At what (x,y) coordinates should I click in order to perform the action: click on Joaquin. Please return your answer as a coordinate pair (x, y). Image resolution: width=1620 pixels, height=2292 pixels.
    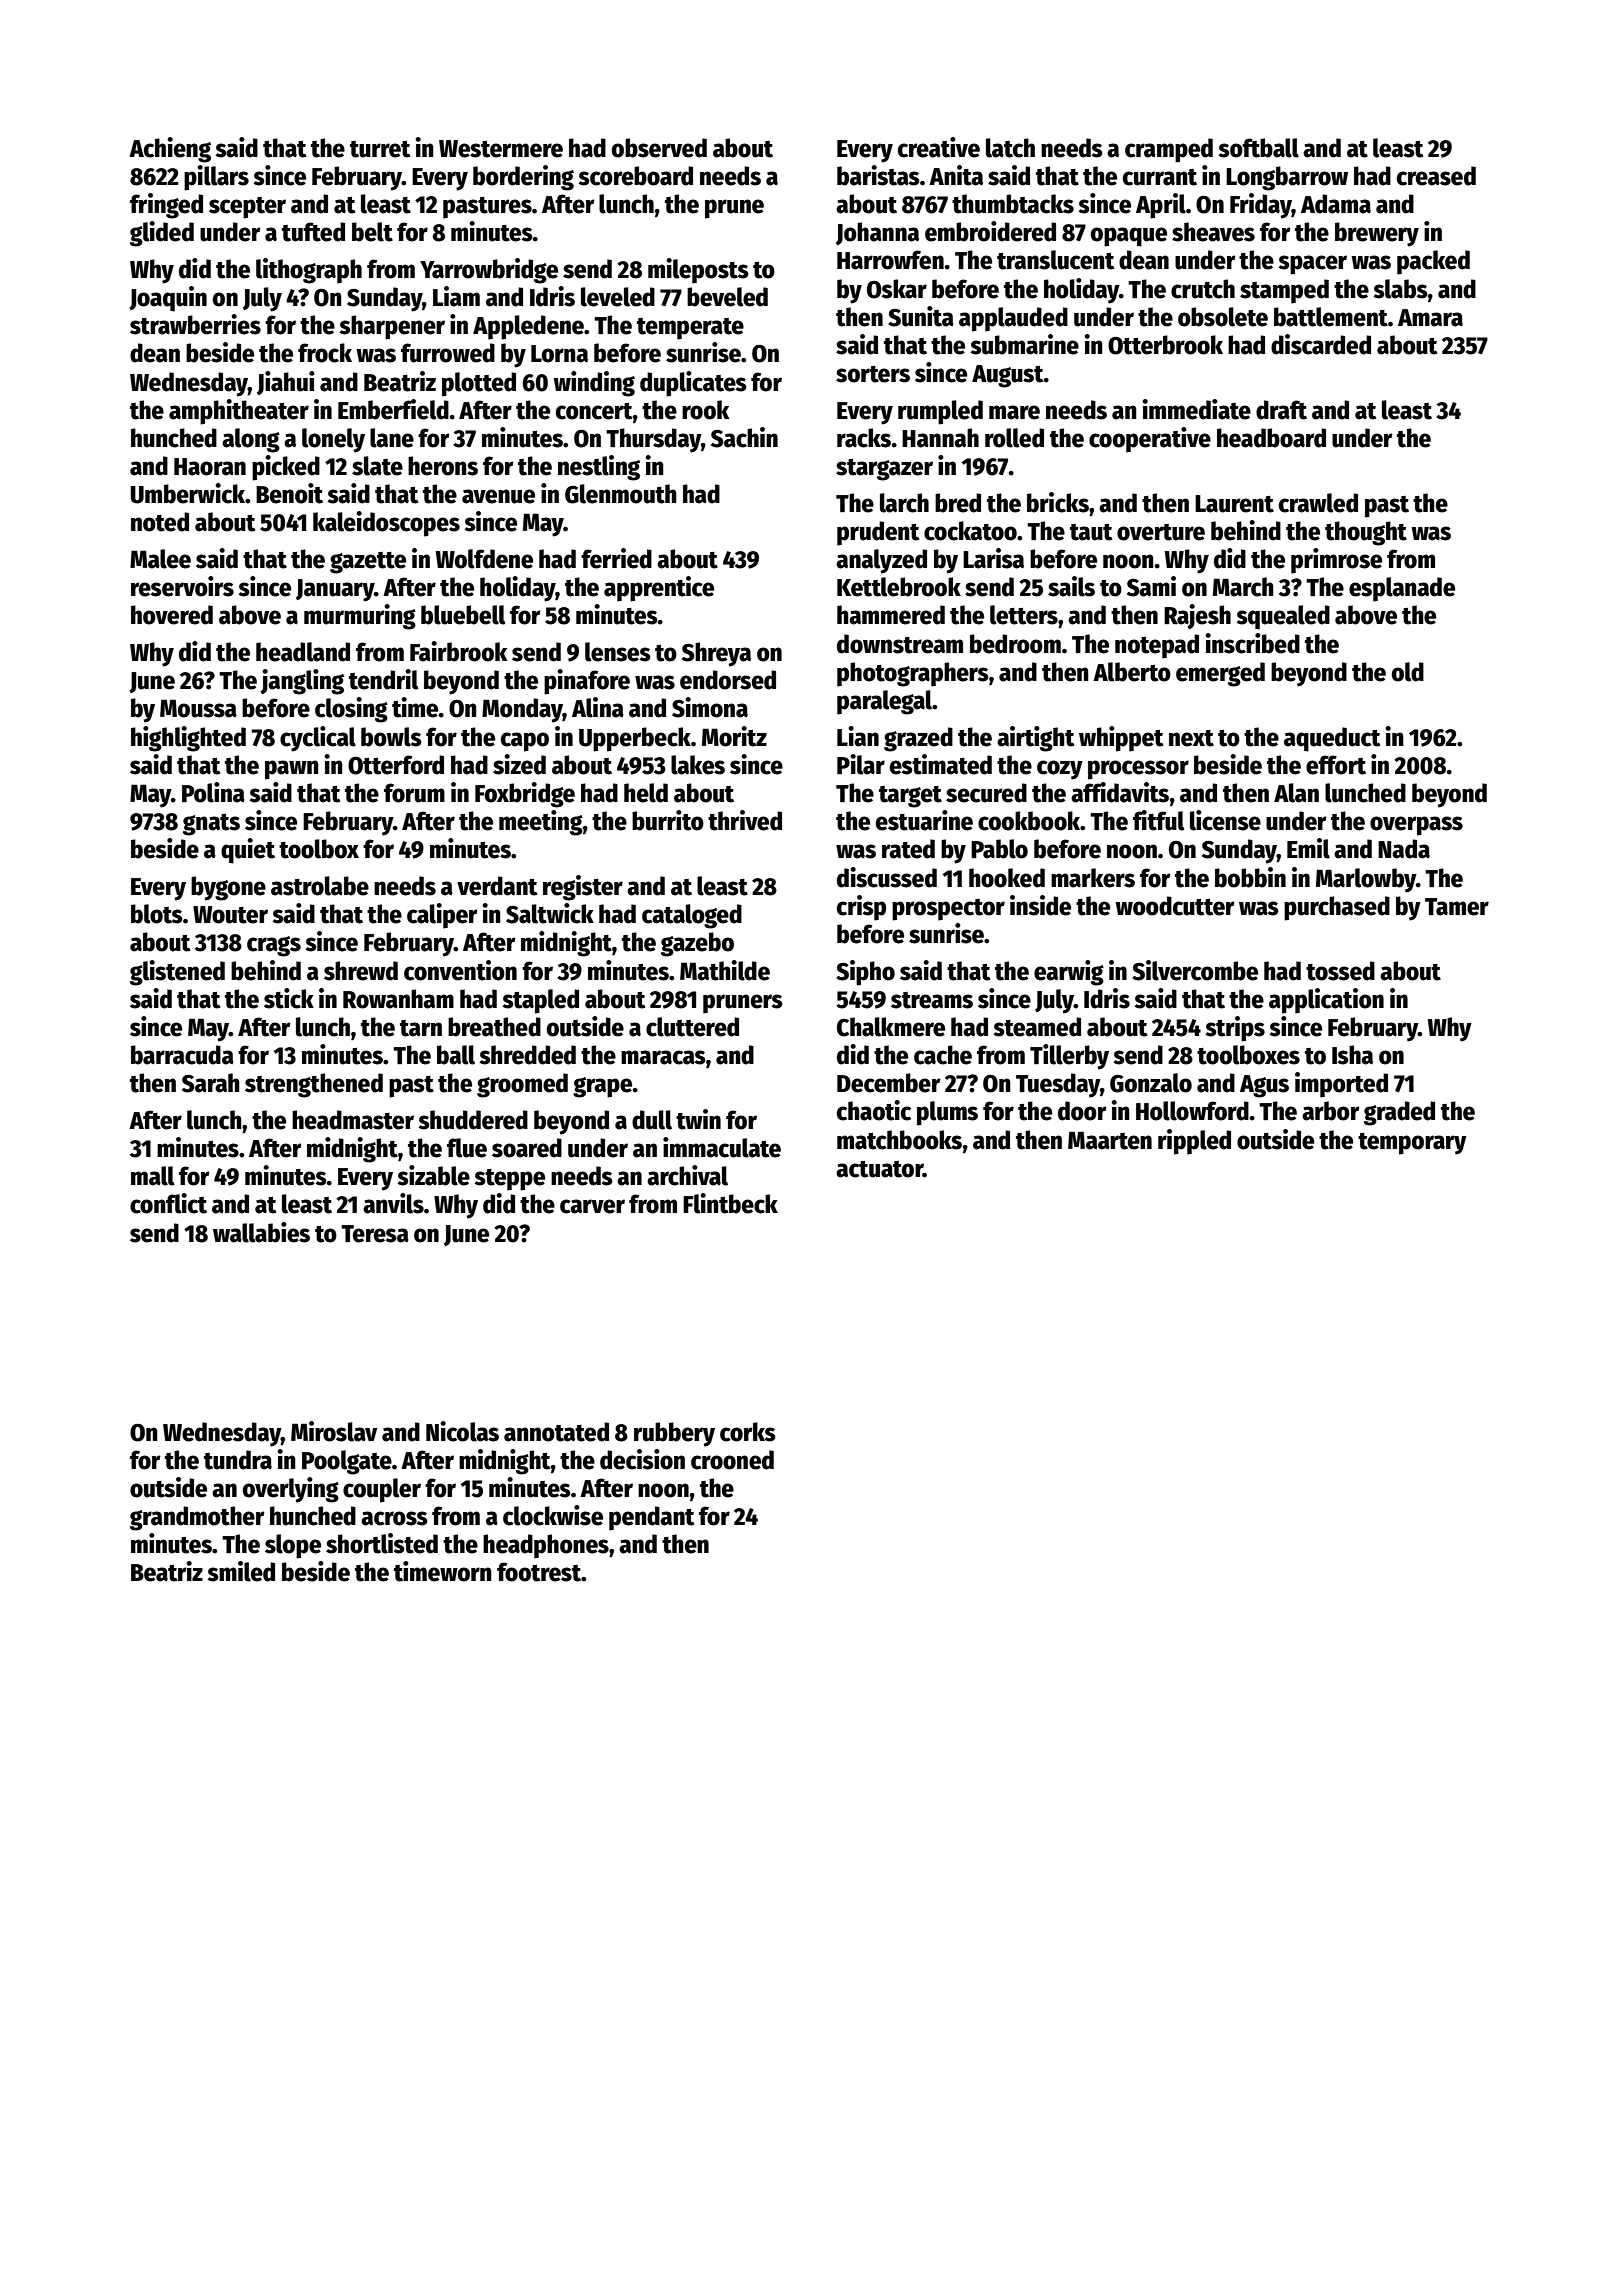
    Looking at the image, I should click on (168, 299).
